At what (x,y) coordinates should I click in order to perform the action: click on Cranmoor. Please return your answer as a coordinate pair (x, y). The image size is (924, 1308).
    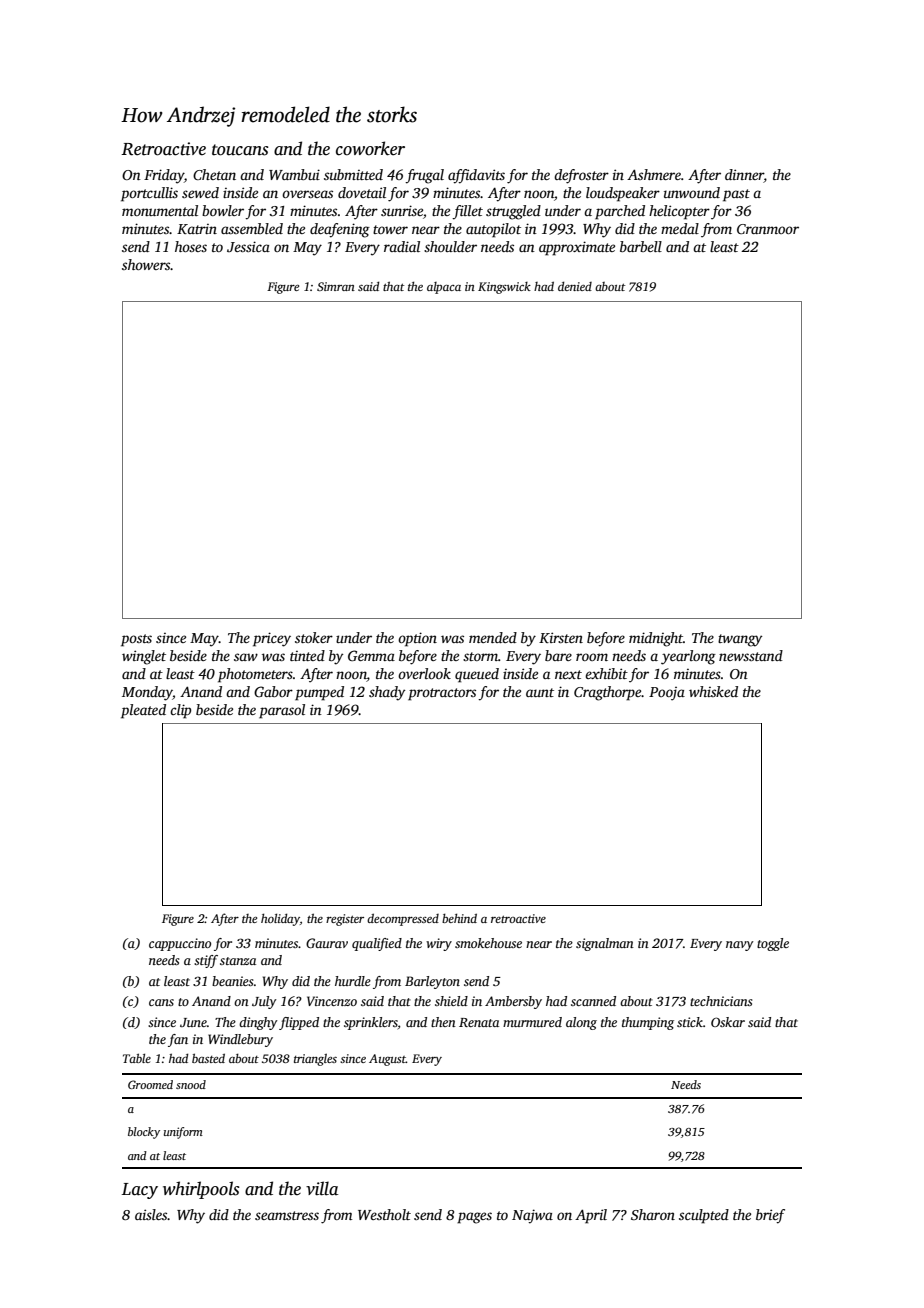
    Looking at the image, I should click on (768, 229).
